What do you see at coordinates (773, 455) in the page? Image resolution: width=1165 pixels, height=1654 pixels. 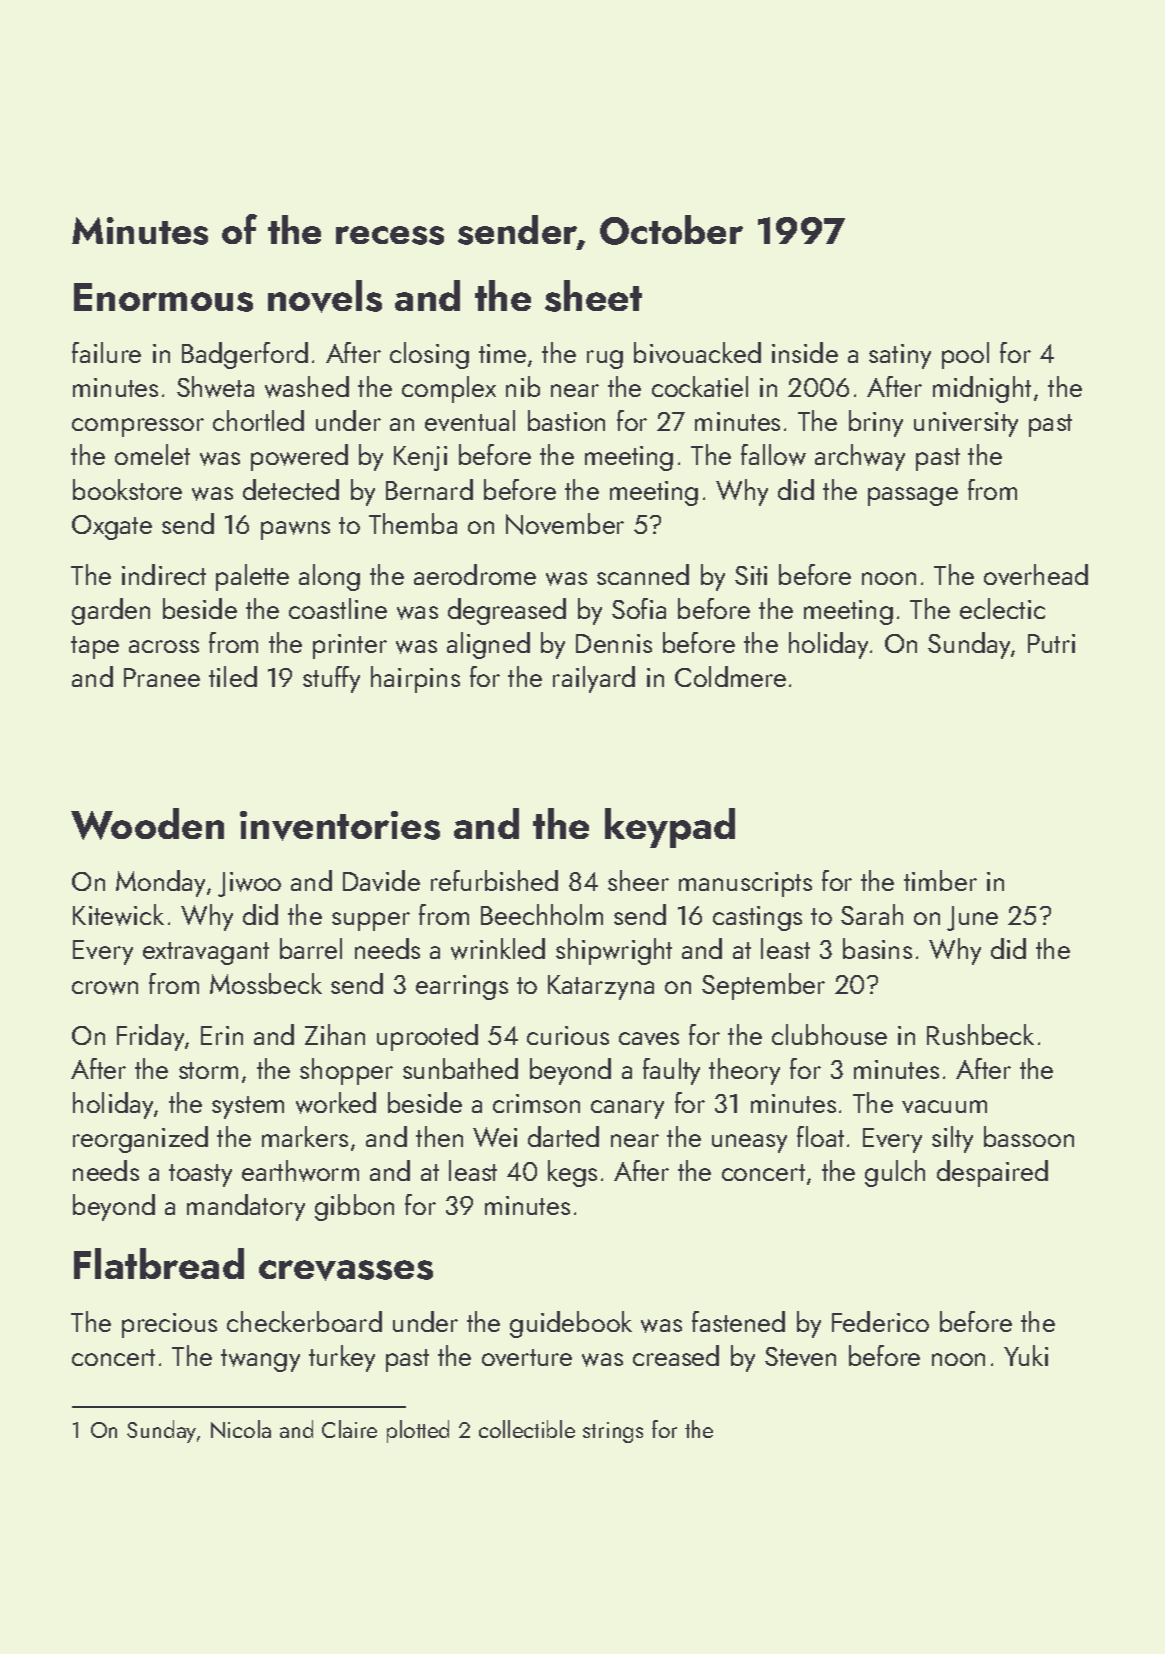 I see `fallow` at bounding box center [773, 455].
